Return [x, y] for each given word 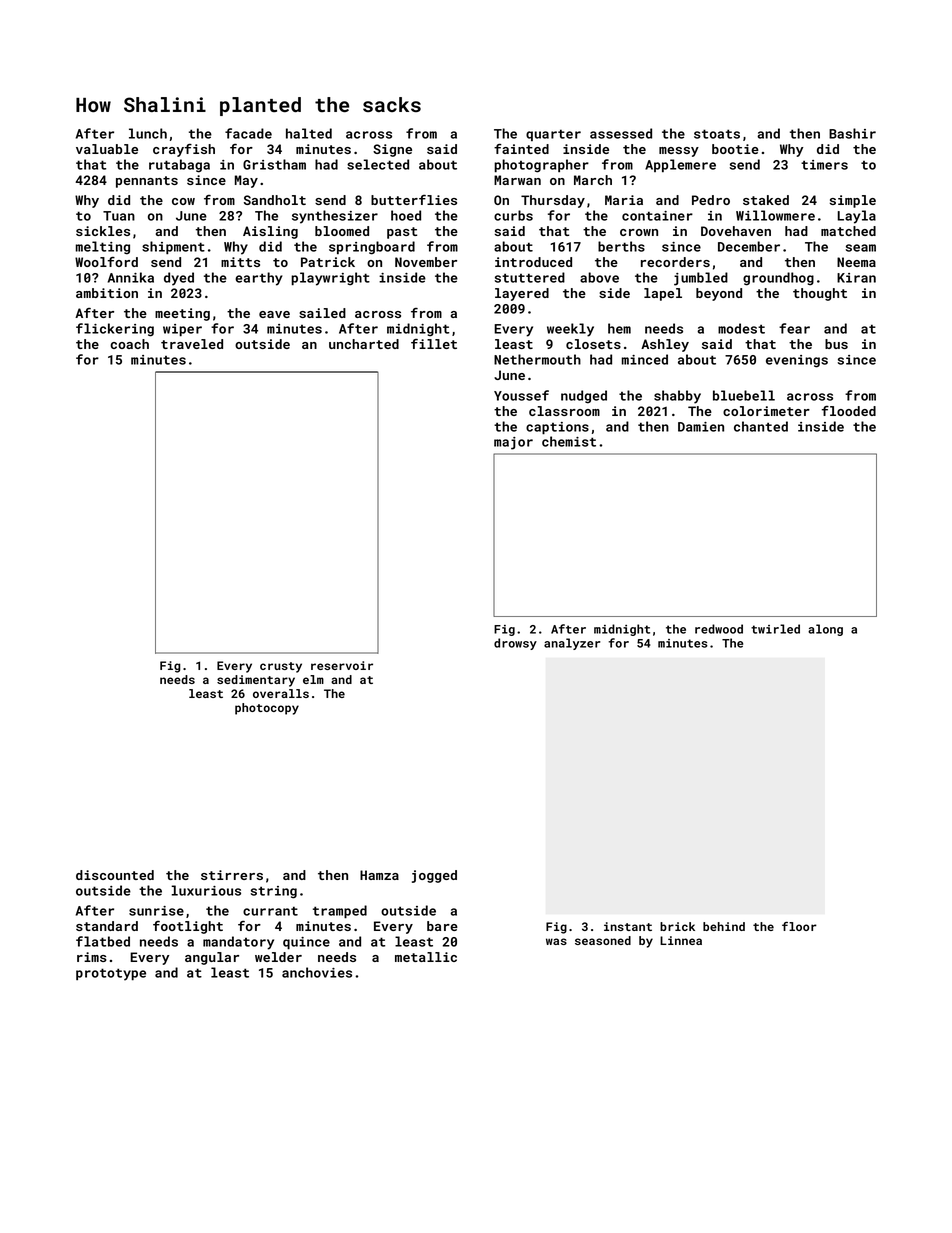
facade [248, 133]
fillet [434, 344]
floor [799, 926]
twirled [775, 629]
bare [442, 926]
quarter [553, 135]
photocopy [267, 709]
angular [212, 958]
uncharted [364, 344]
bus [836, 344]
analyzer [572, 644]
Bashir [852, 133]
